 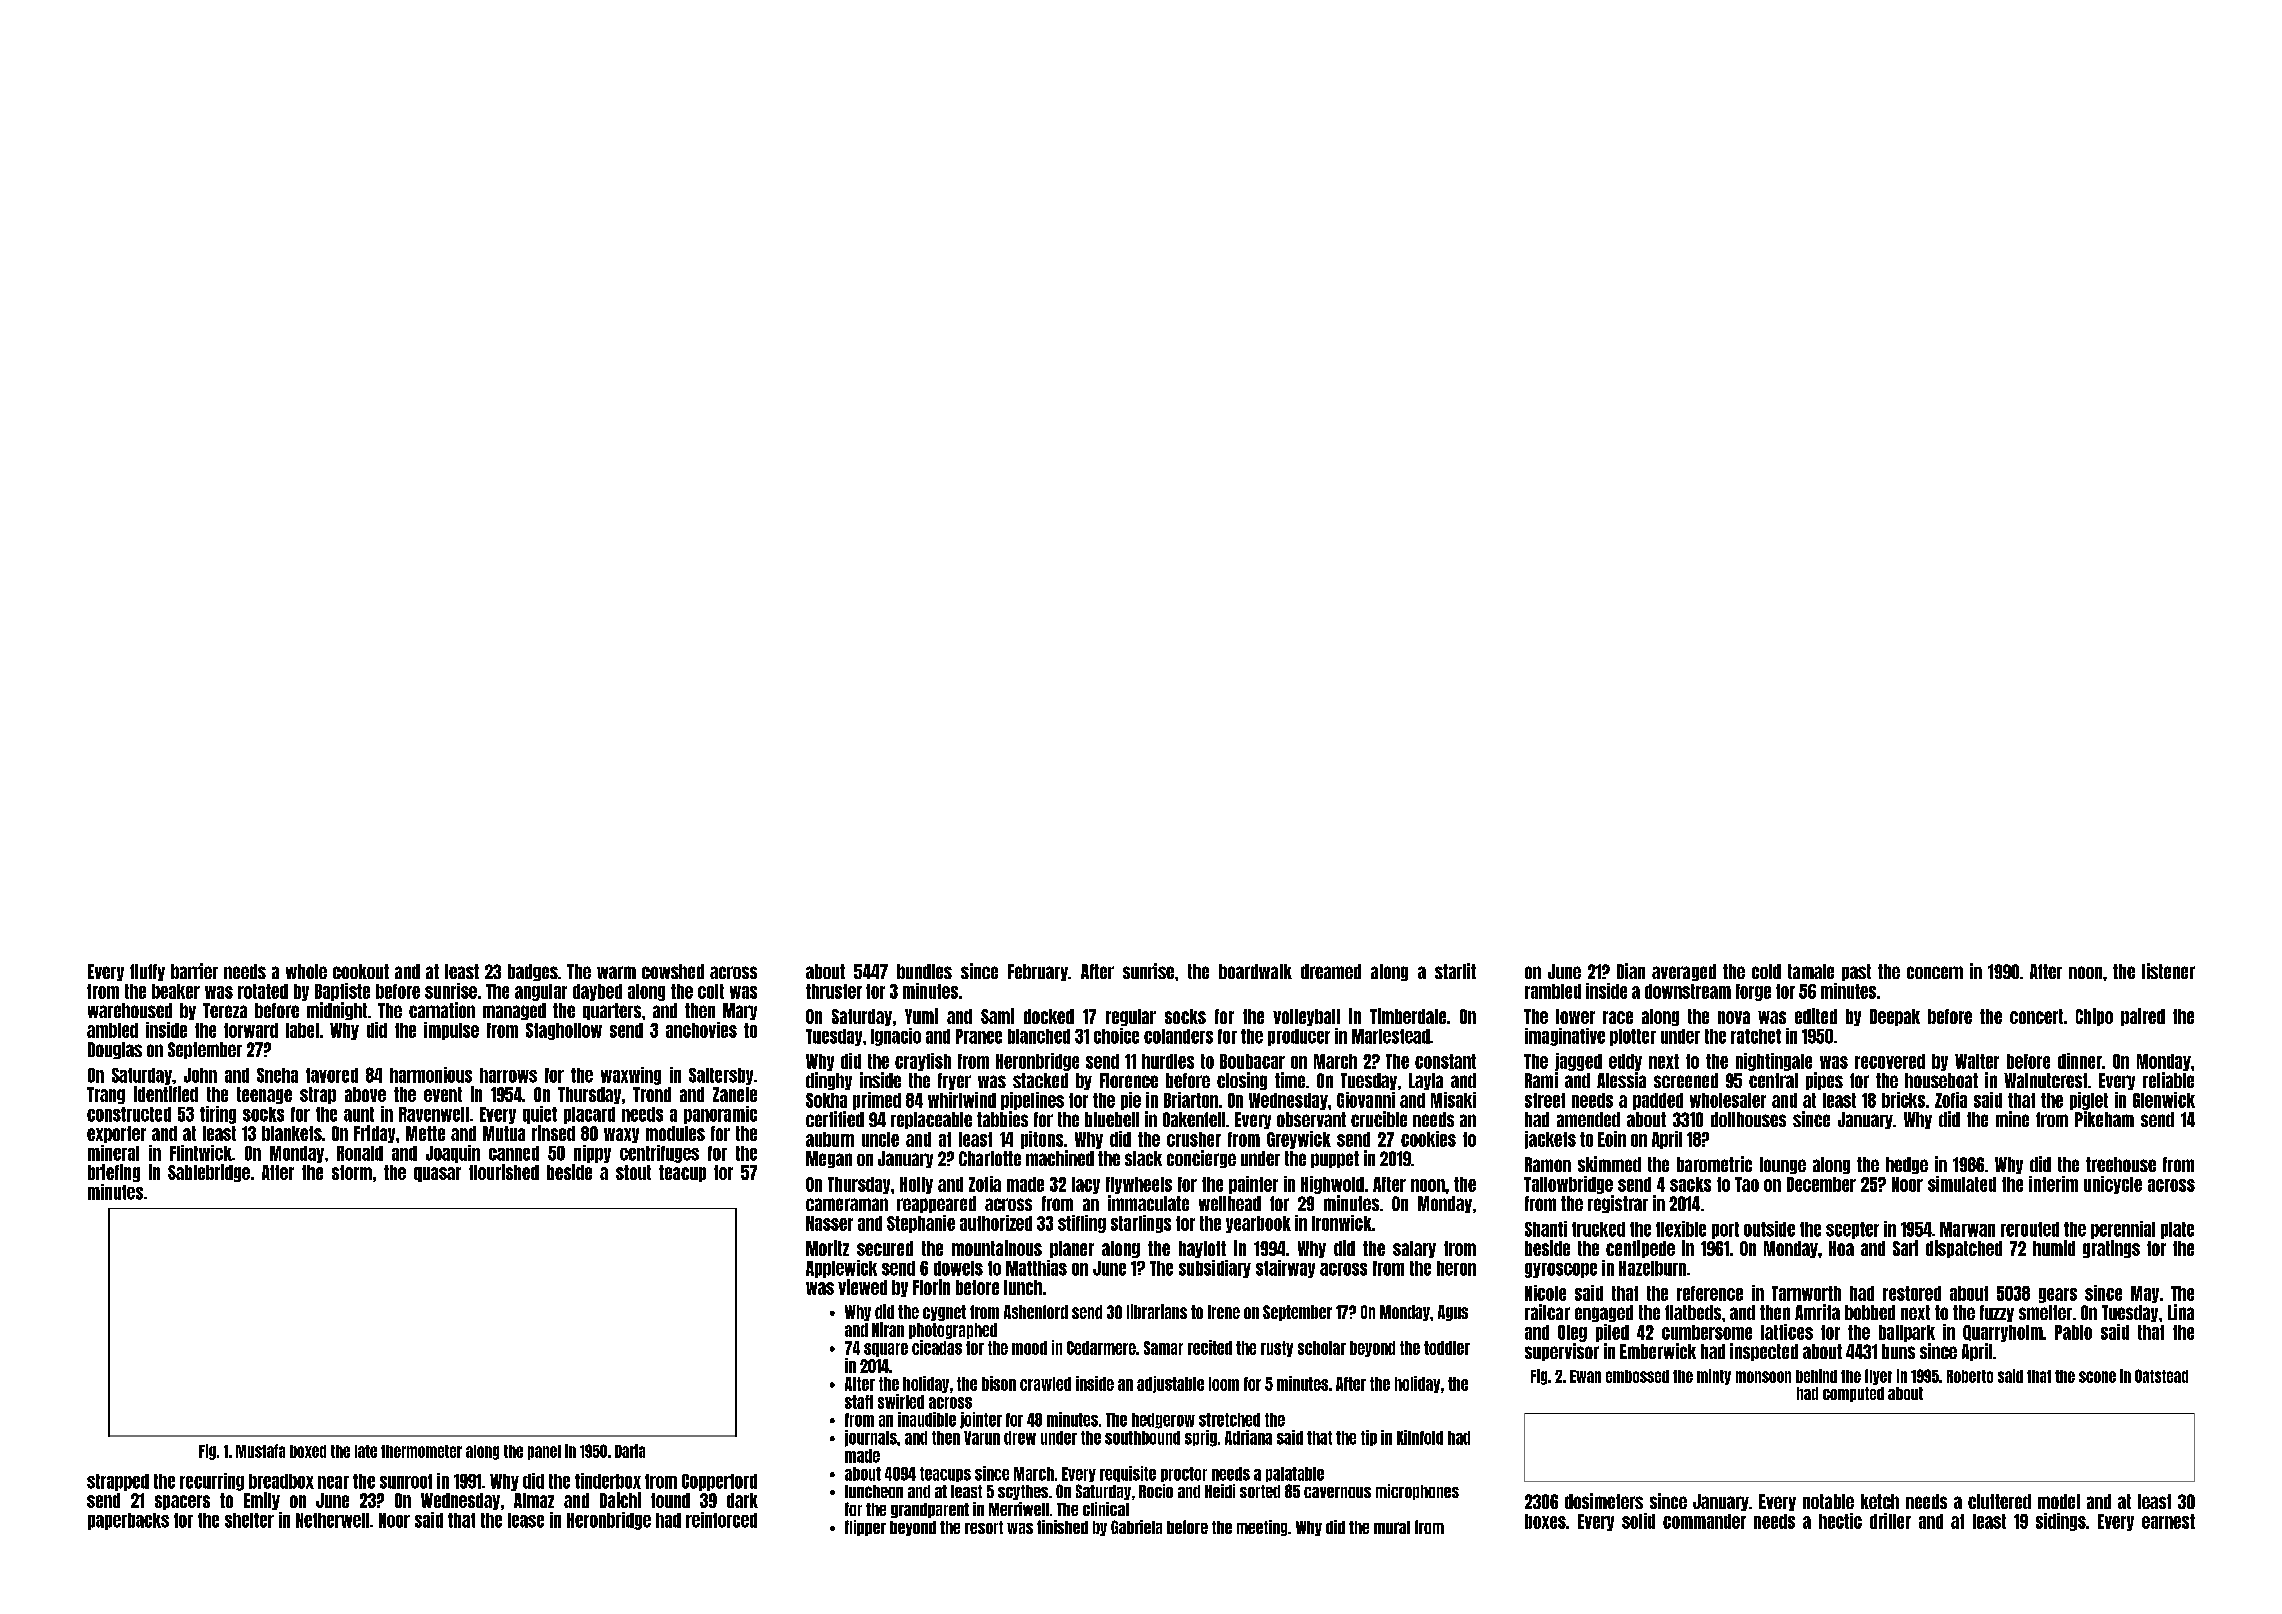 I want to click on Oatstead, so click(x=2161, y=1376).
